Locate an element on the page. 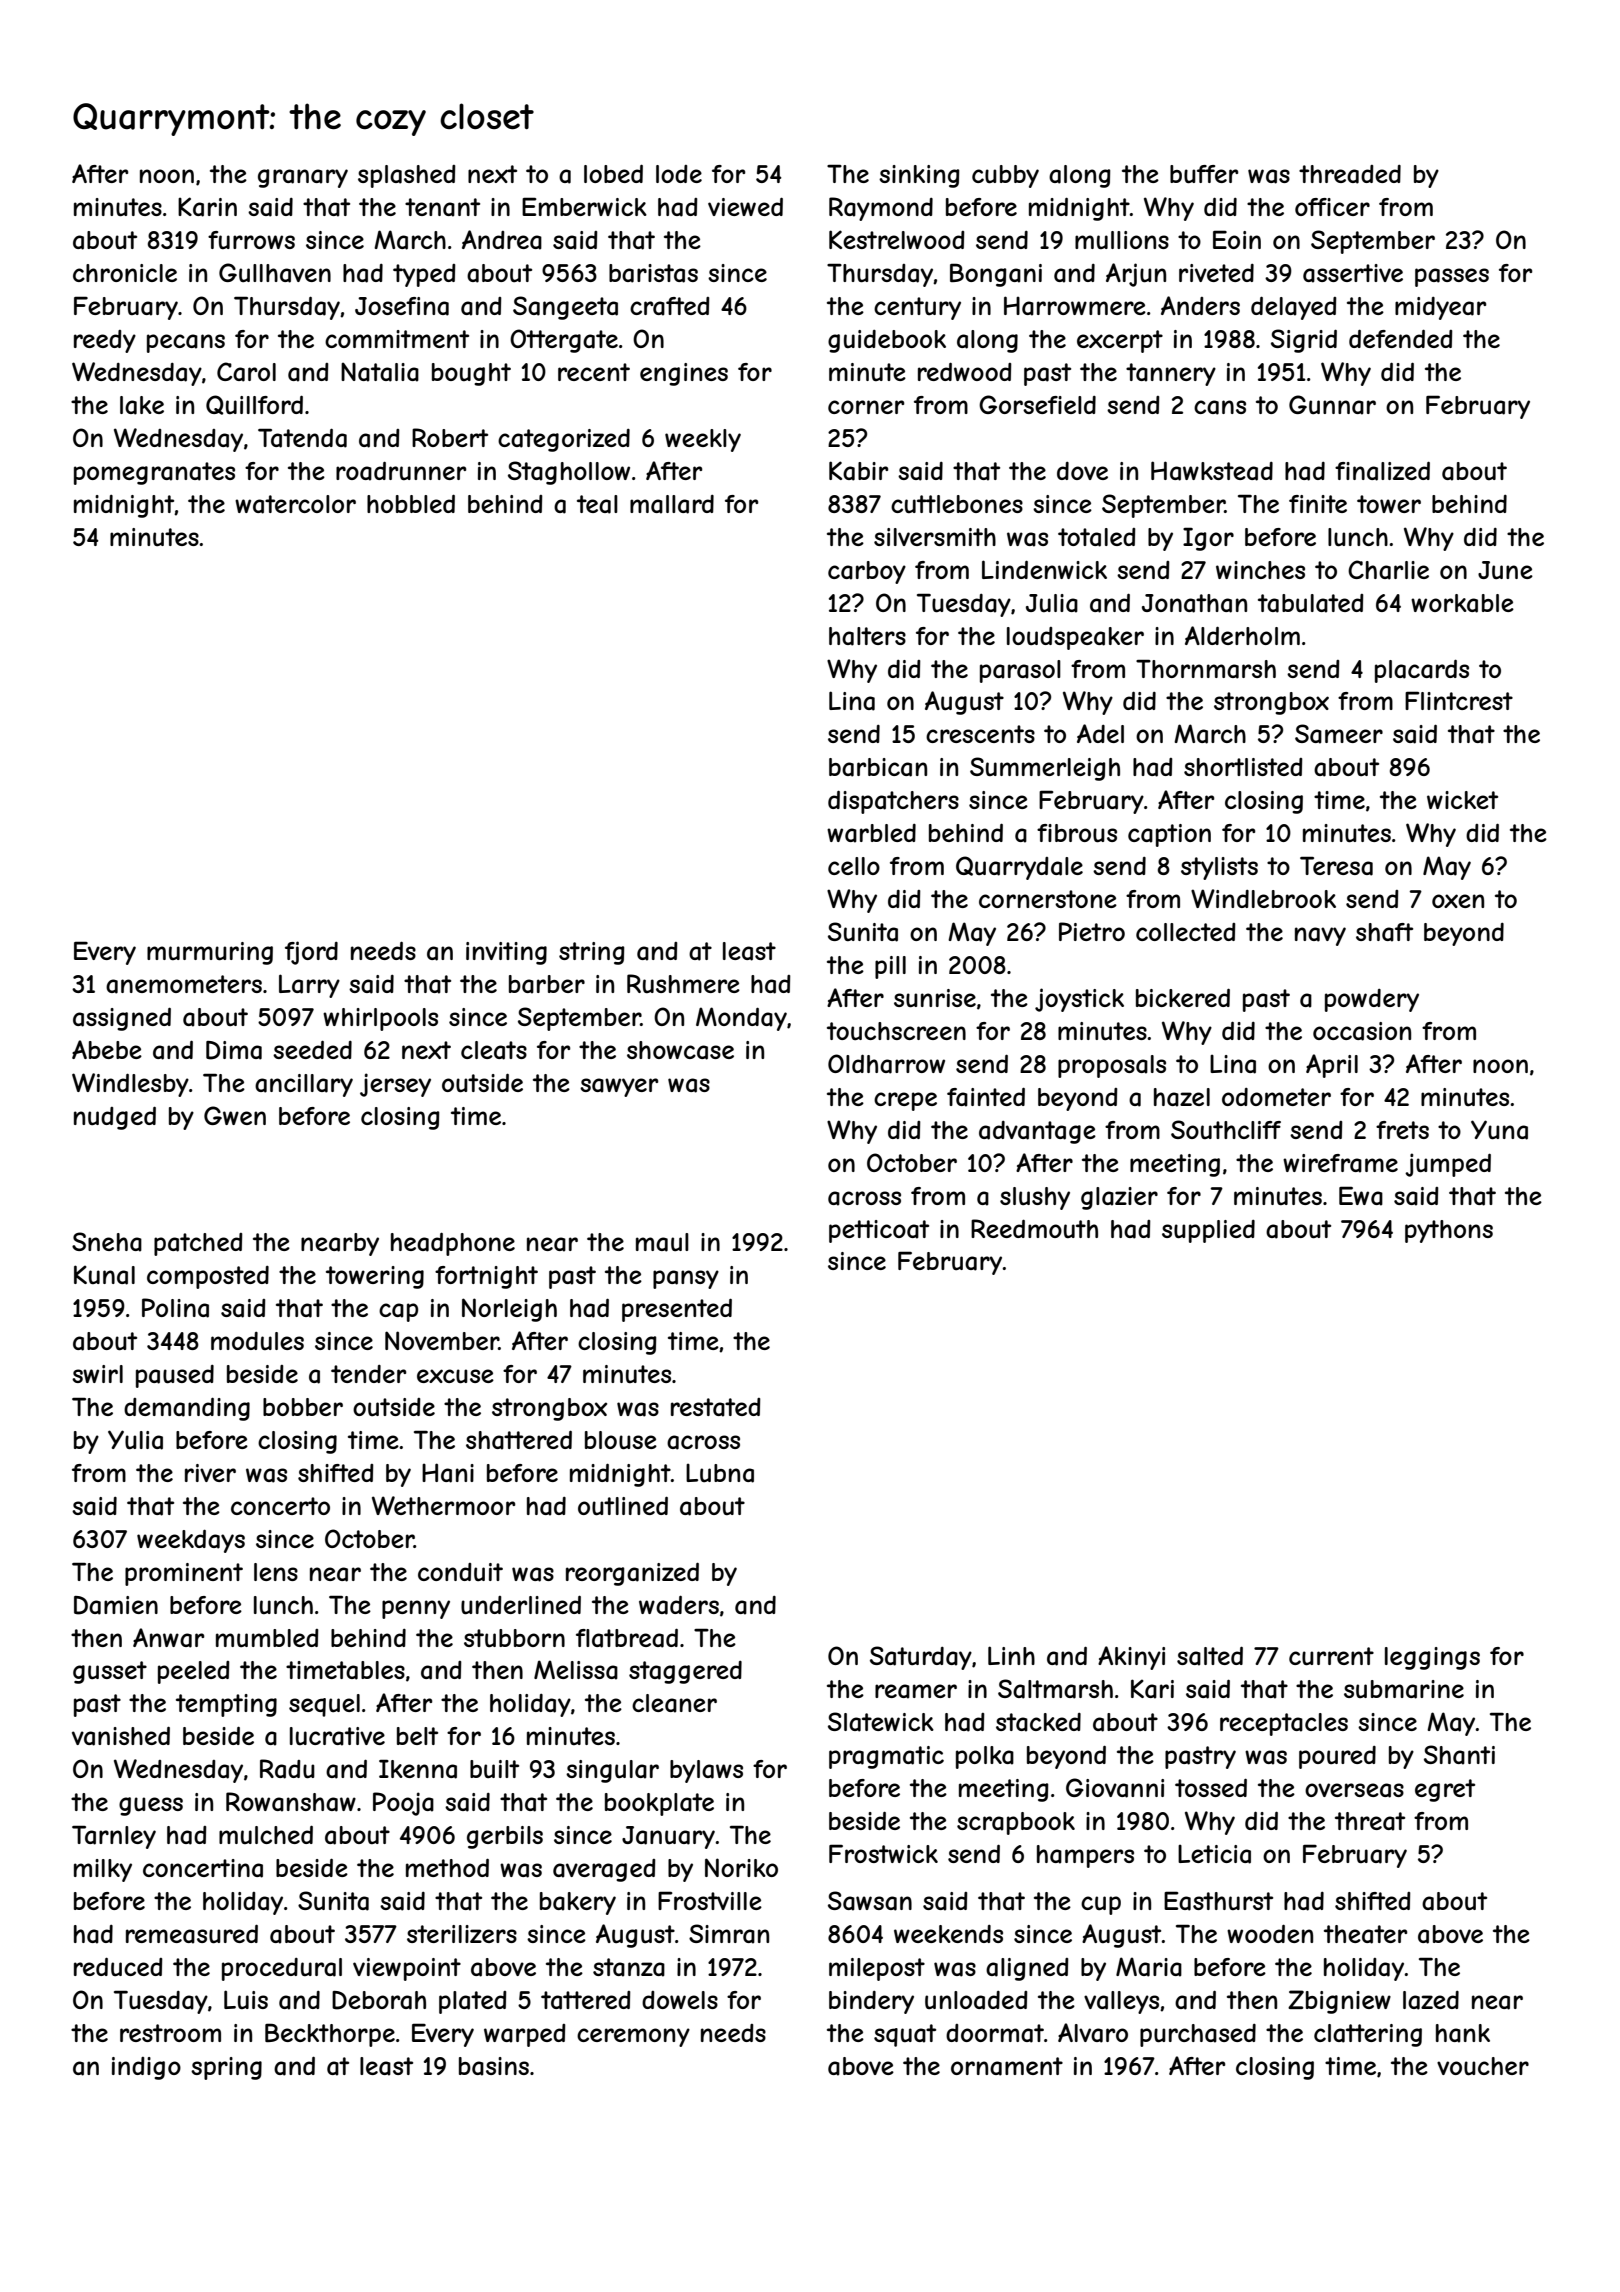 The height and width of the document is (2292, 1620). Hawkstead is located at coordinates (1212, 471).
